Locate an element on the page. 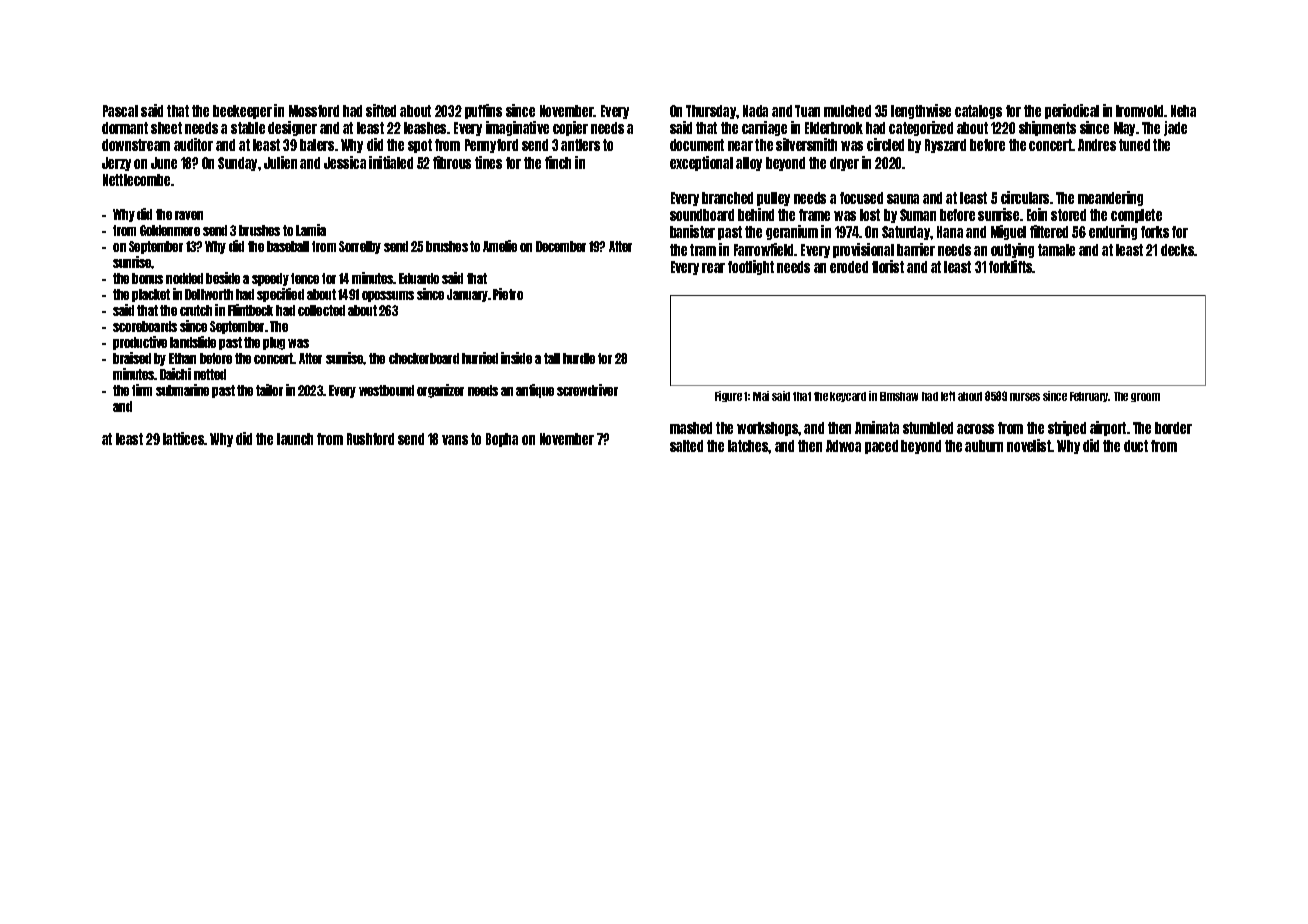 The height and width of the page is (924, 1308). Pascal is located at coordinates (120, 111).
